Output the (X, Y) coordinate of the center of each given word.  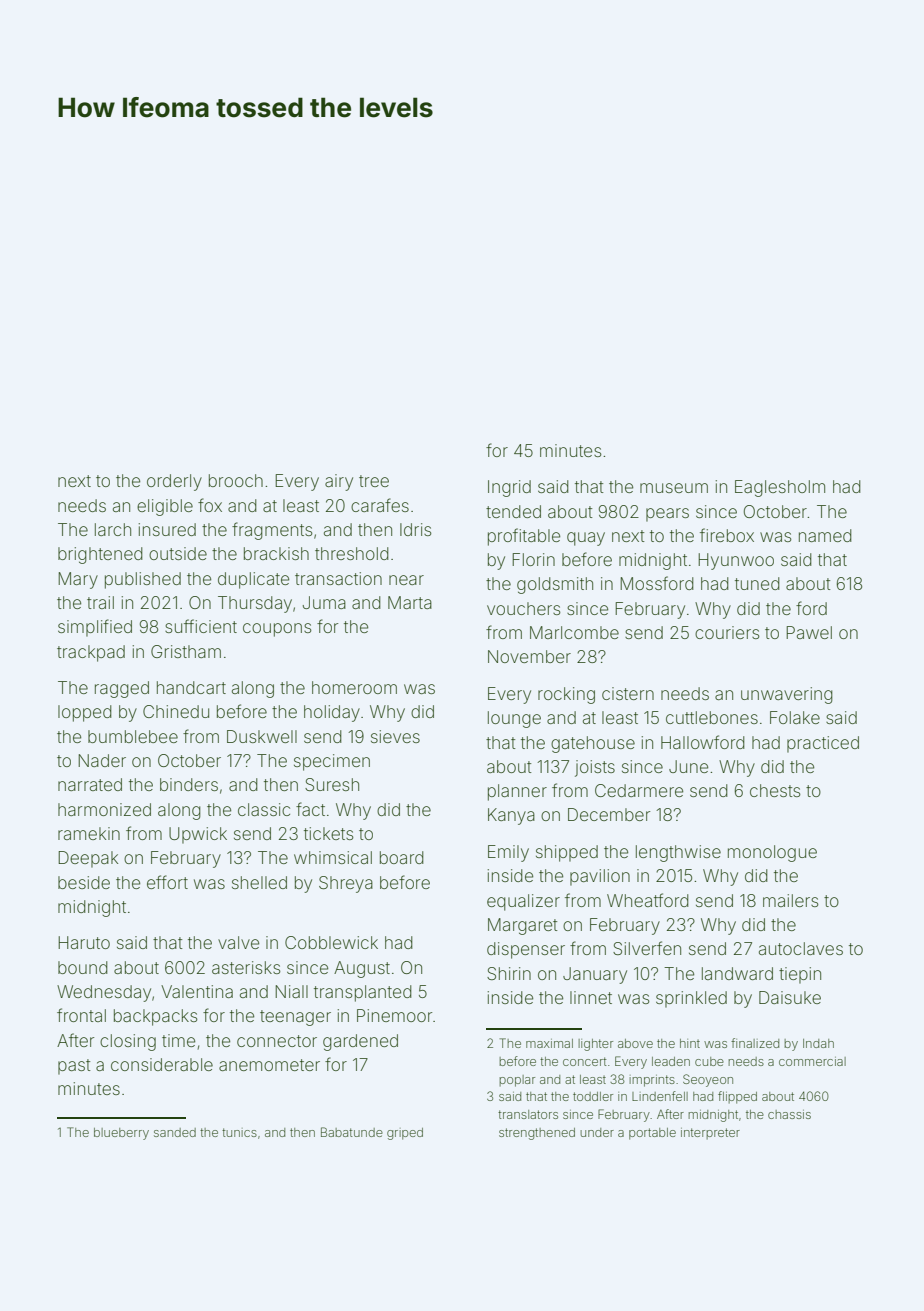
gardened (360, 1042)
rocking (566, 695)
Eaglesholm (780, 488)
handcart (191, 687)
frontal (81, 1015)
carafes (380, 505)
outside (178, 553)
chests (775, 790)
